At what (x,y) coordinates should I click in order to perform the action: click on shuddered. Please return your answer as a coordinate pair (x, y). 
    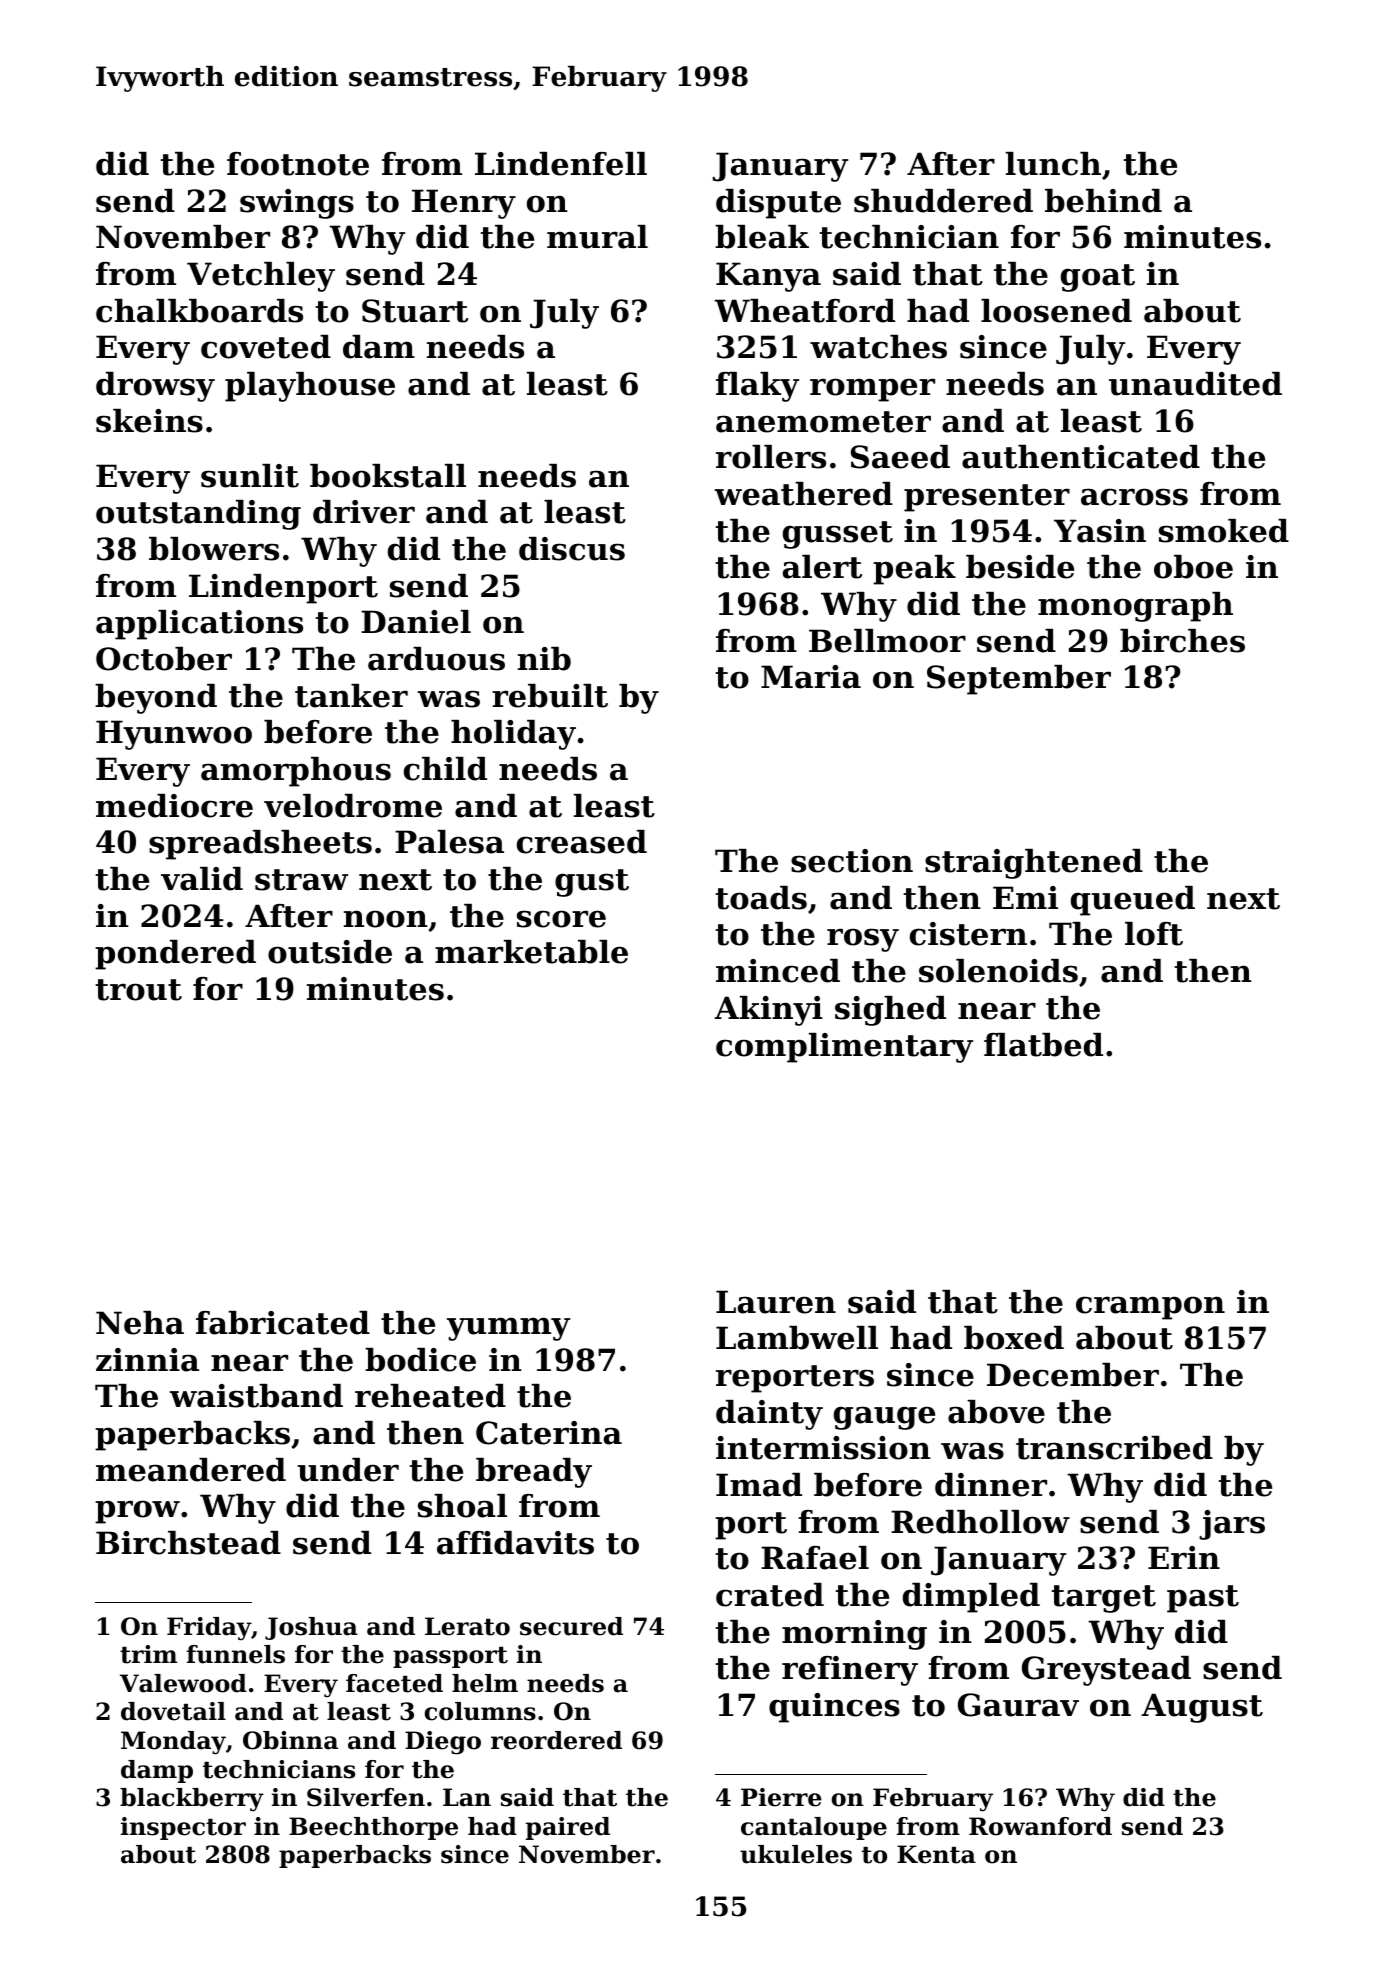
    Looking at the image, I should click on (943, 201).
